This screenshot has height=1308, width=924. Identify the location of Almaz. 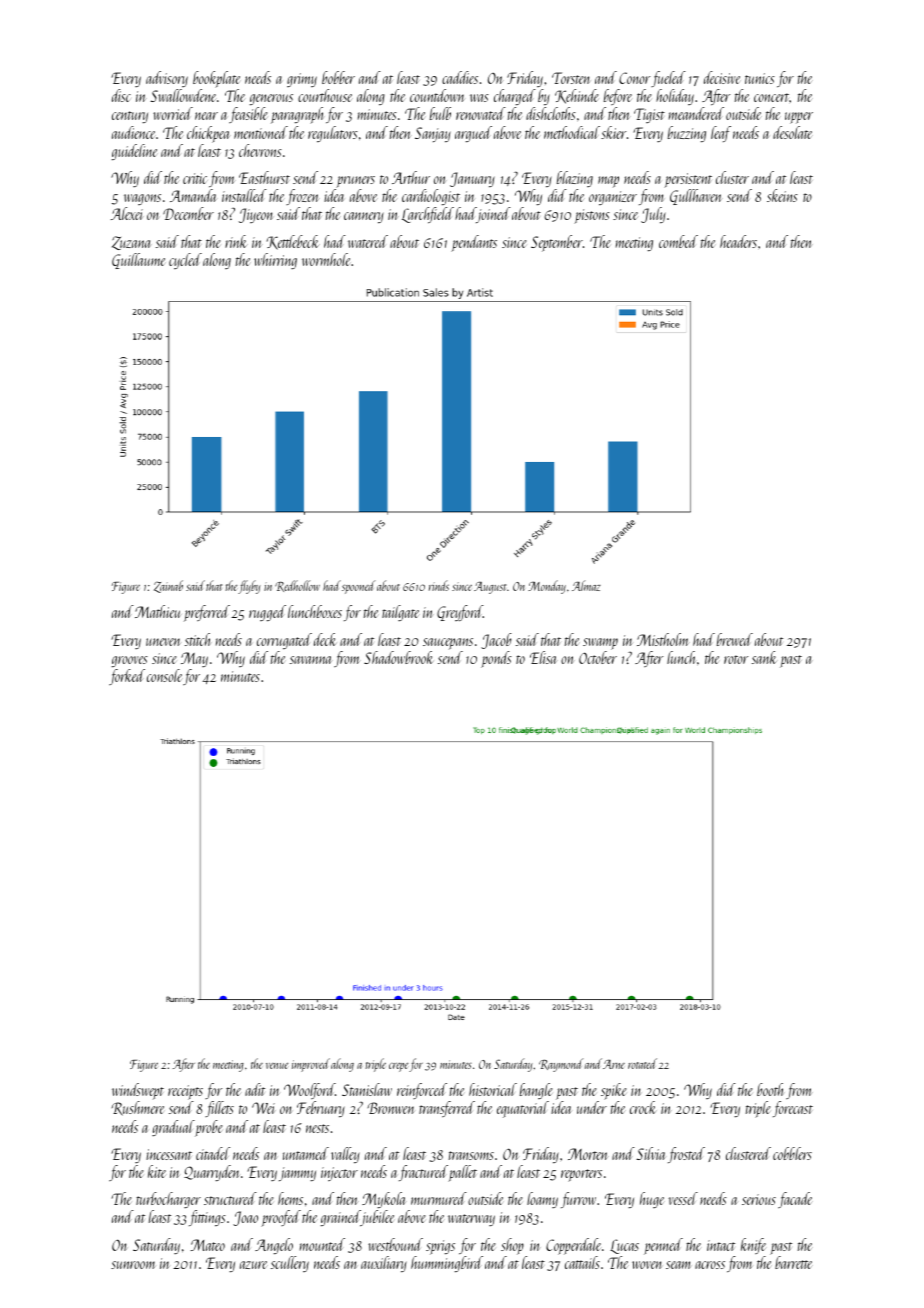
(586, 585).
